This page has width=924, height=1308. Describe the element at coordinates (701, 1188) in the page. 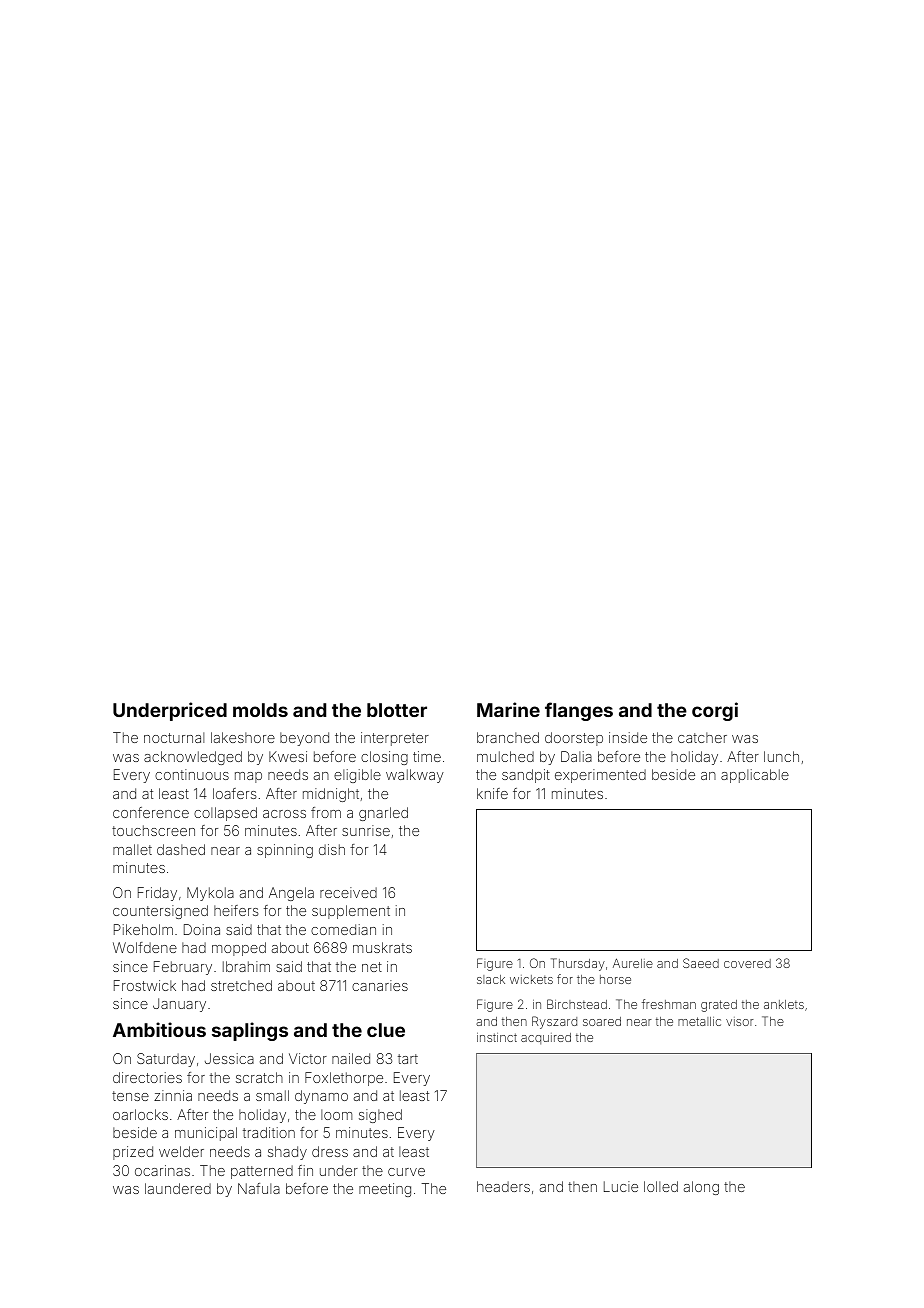

I see `along` at that location.
